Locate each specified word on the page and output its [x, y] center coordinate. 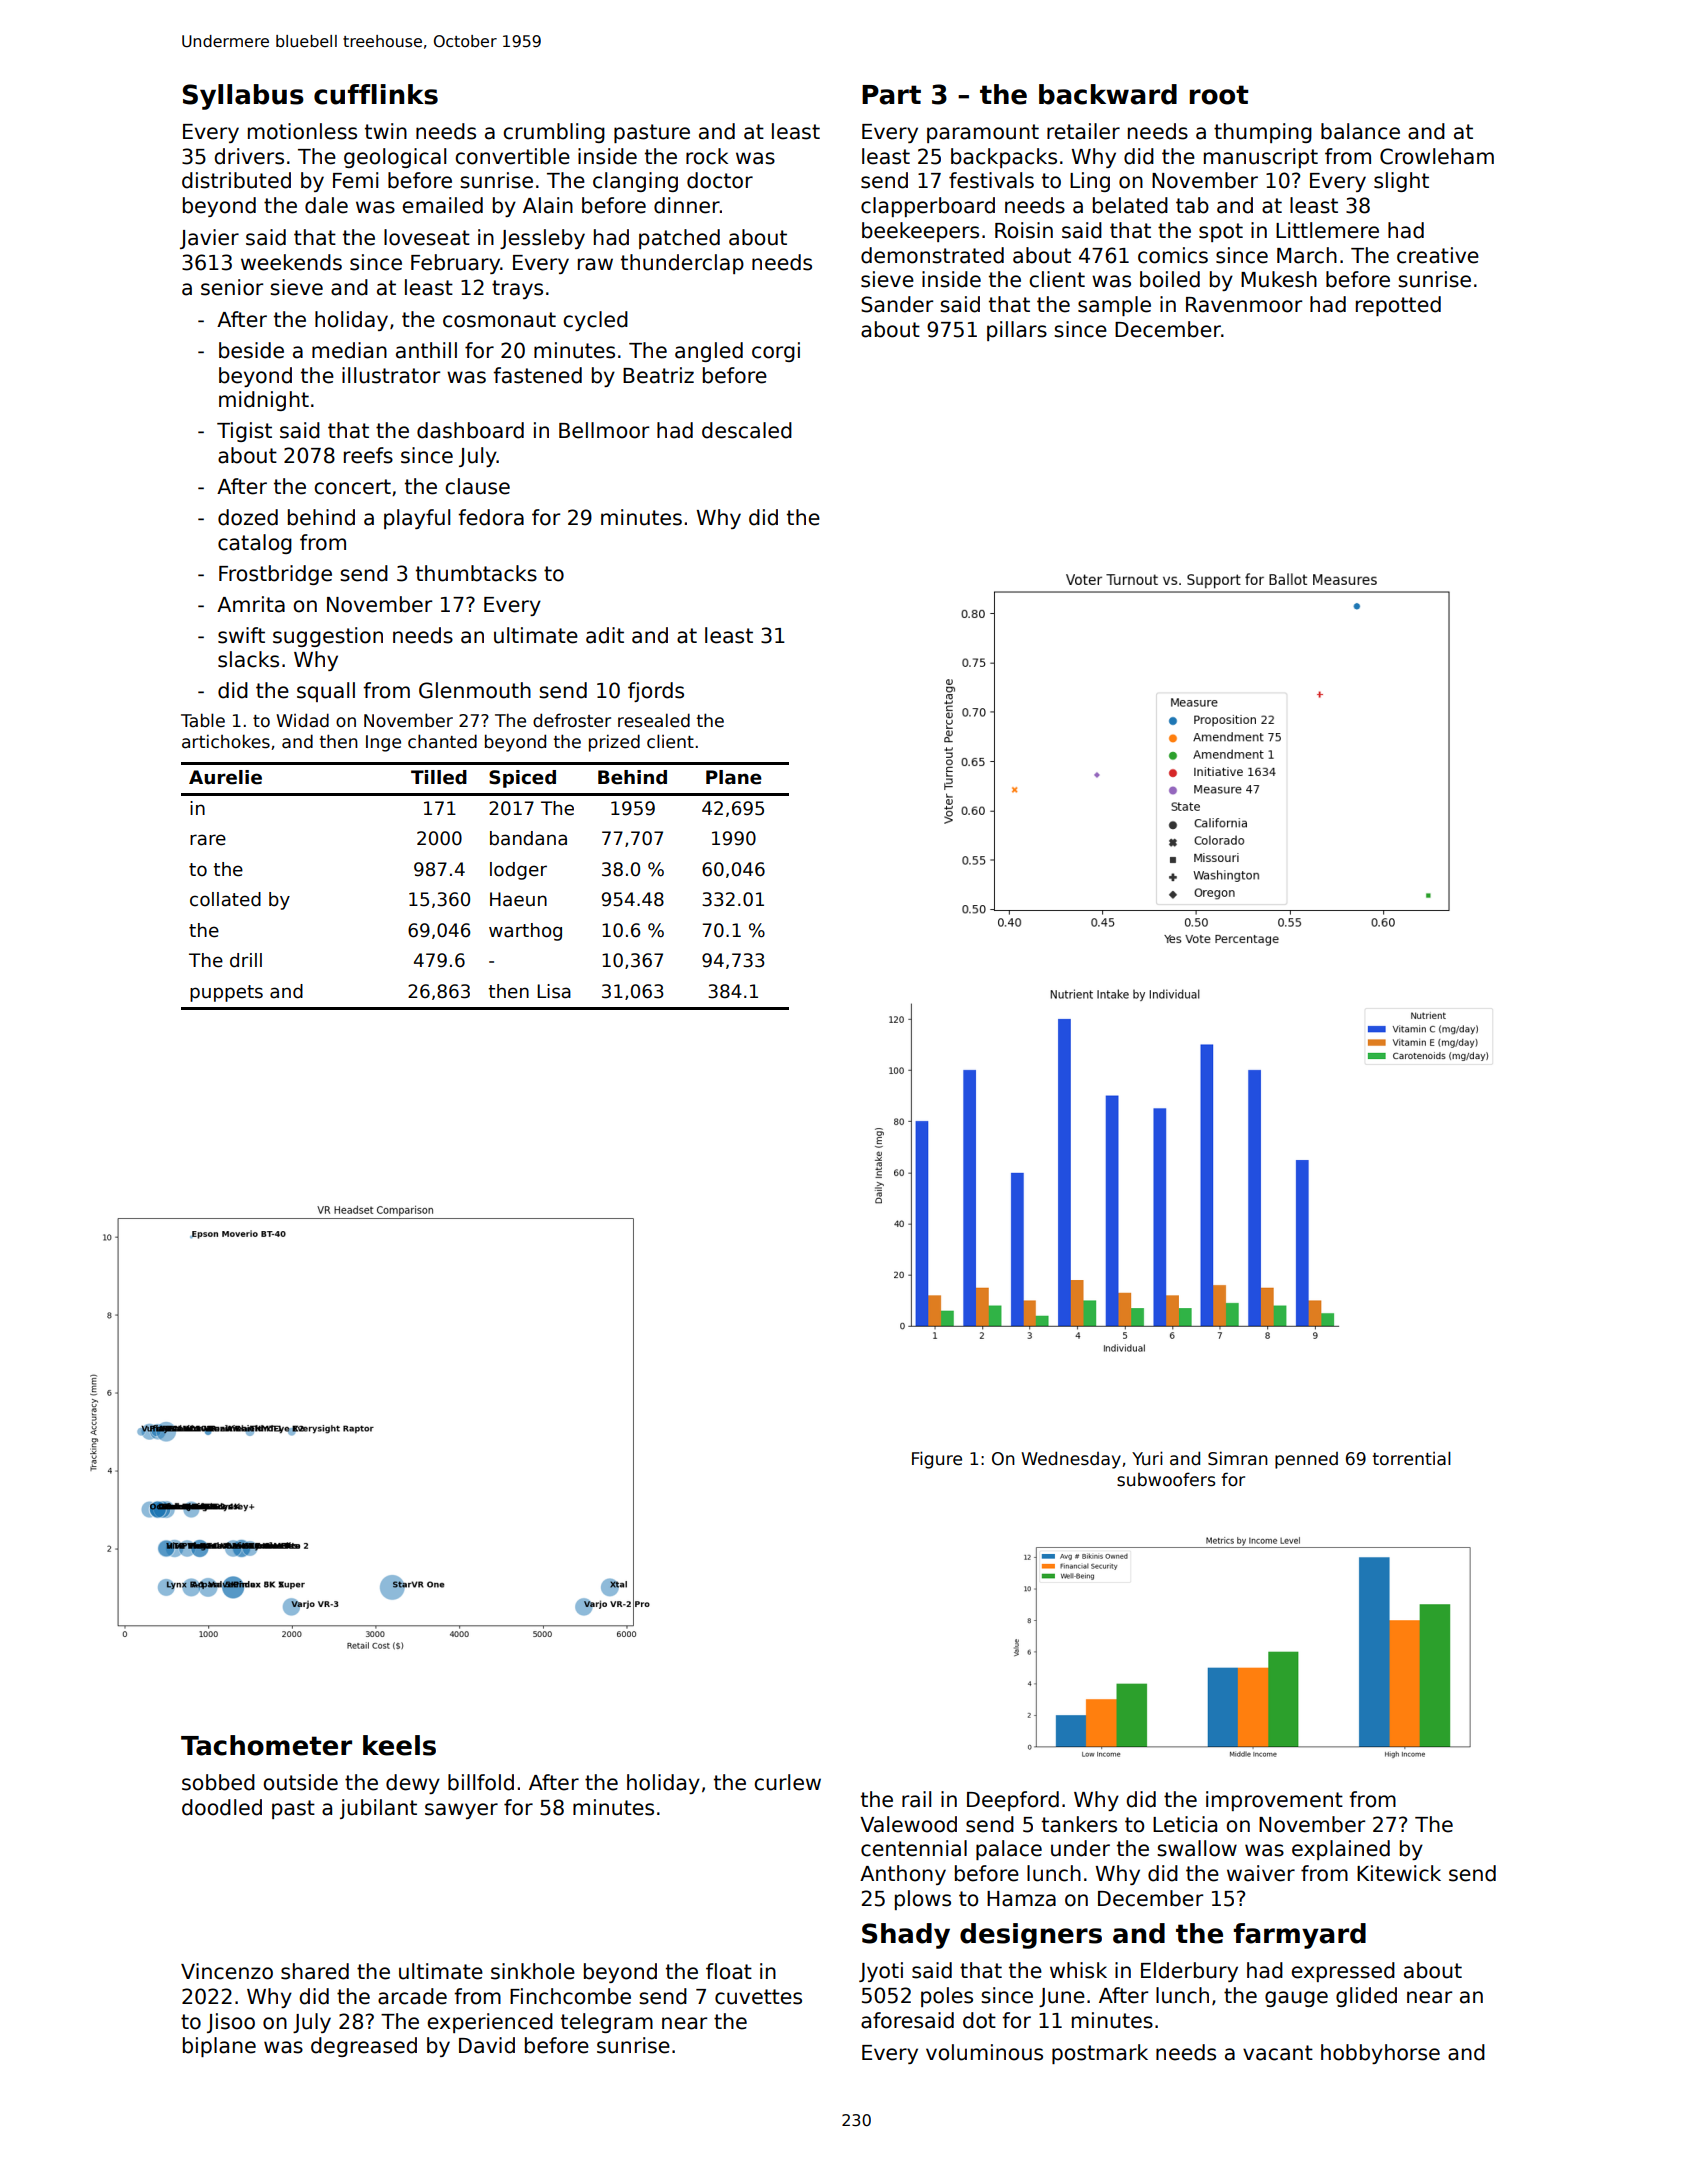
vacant [1278, 2053]
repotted [1398, 306]
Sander [897, 304]
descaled [747, 430]
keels [399, 1745]
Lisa [554, 991]
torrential [1412, 1458]
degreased [364, 2047]
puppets [226, 993]
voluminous [984, 2052]
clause [477, 486]
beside [251, 350]
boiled [1170, 279]
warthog [525, 932]
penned [1306, 1460]
